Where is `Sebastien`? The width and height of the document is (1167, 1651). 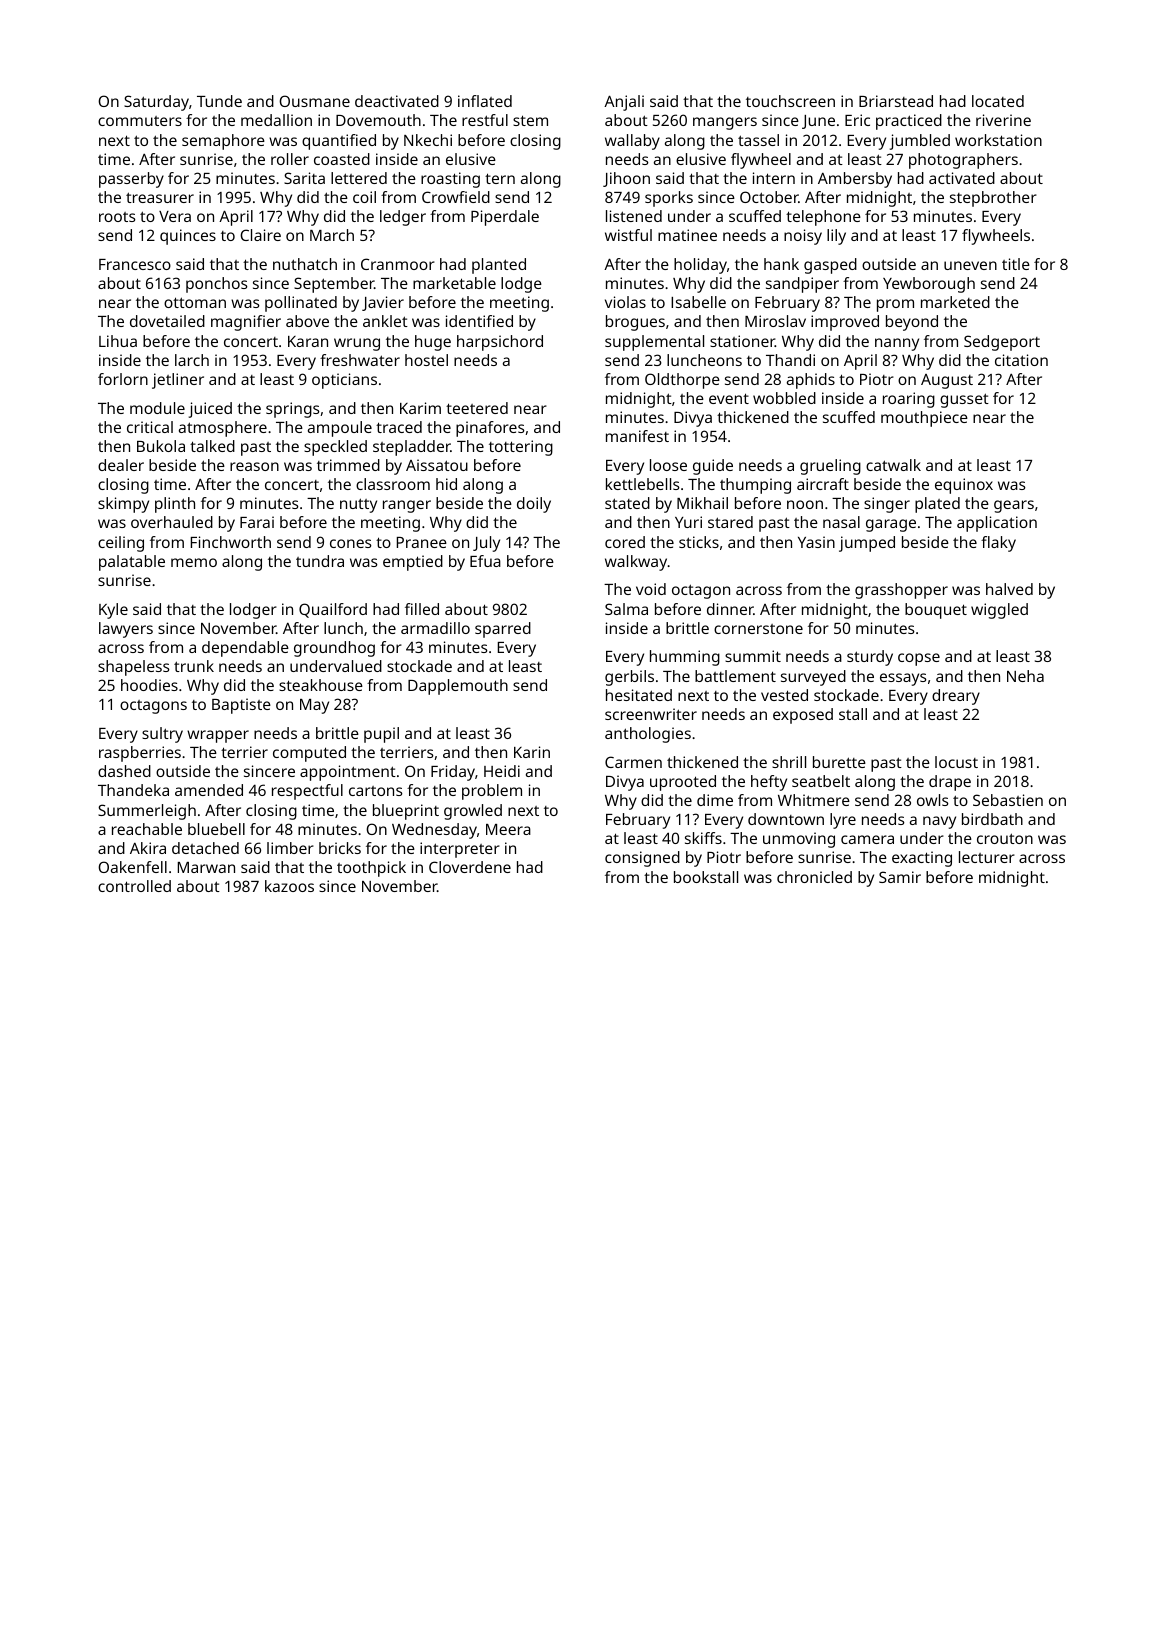 Sebastien is located at coordinates (1008, 800).
